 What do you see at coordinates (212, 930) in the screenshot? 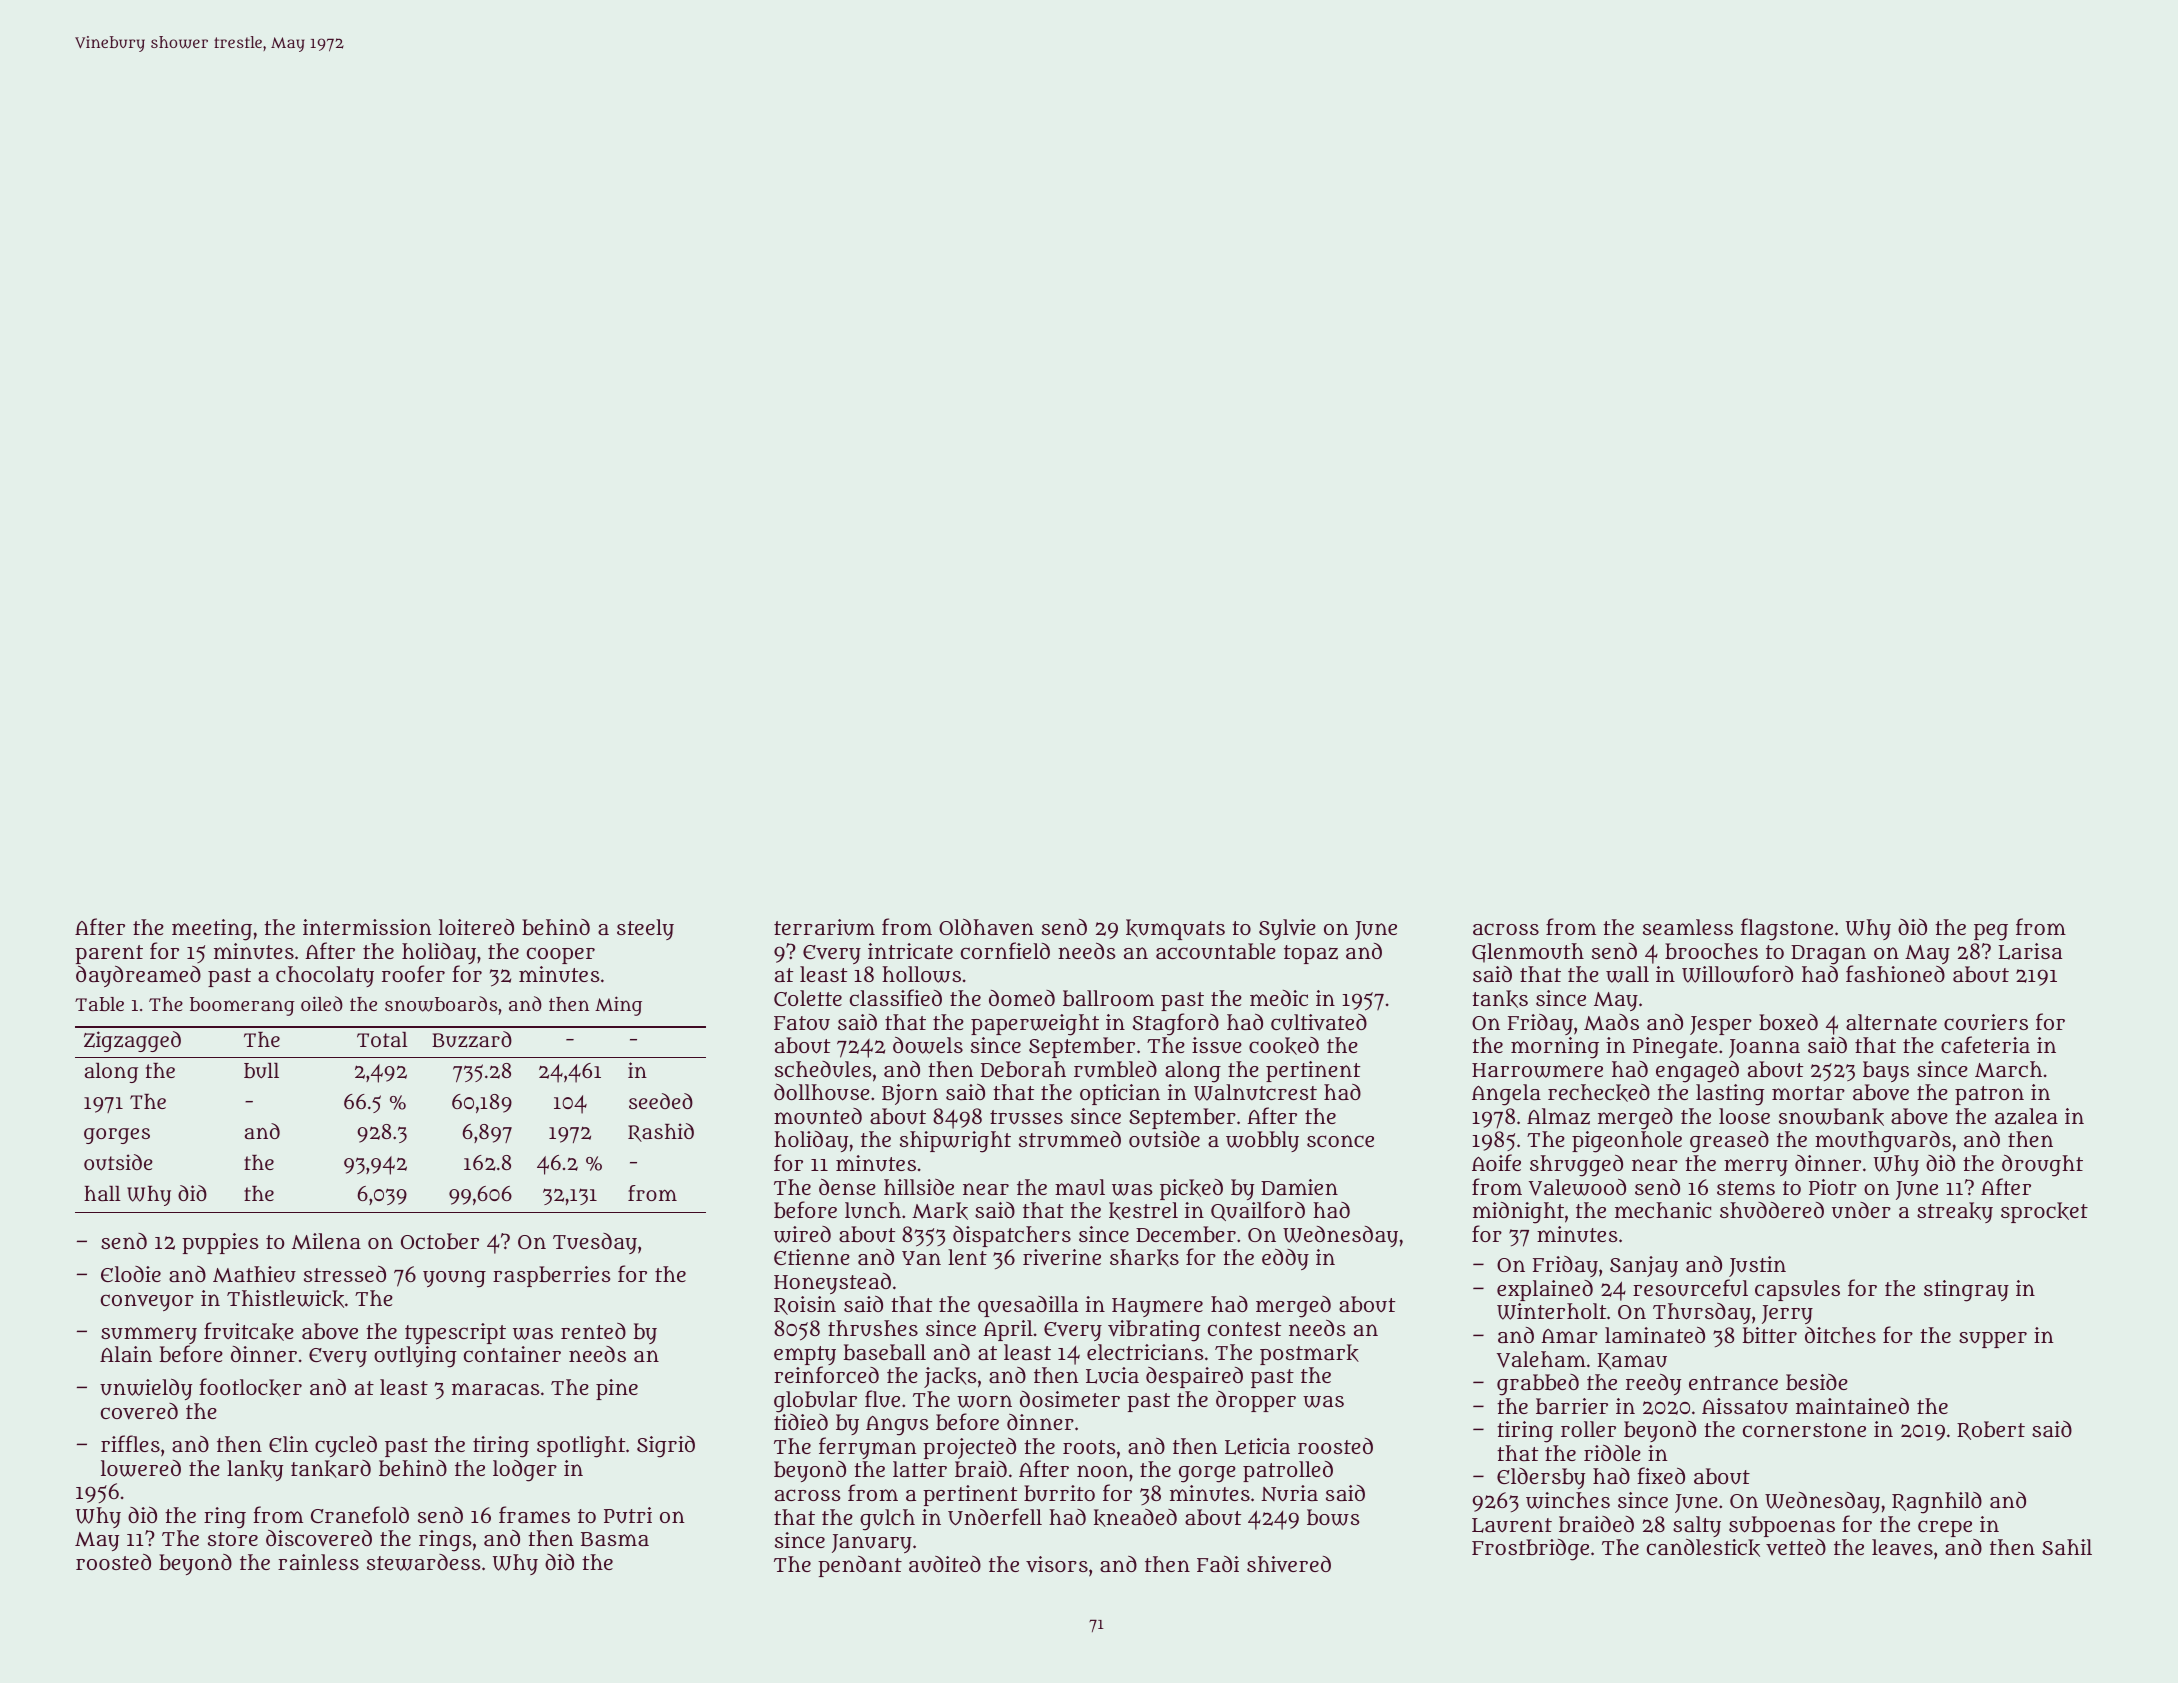
I see `meeting` at bounding box center [212, 930].
